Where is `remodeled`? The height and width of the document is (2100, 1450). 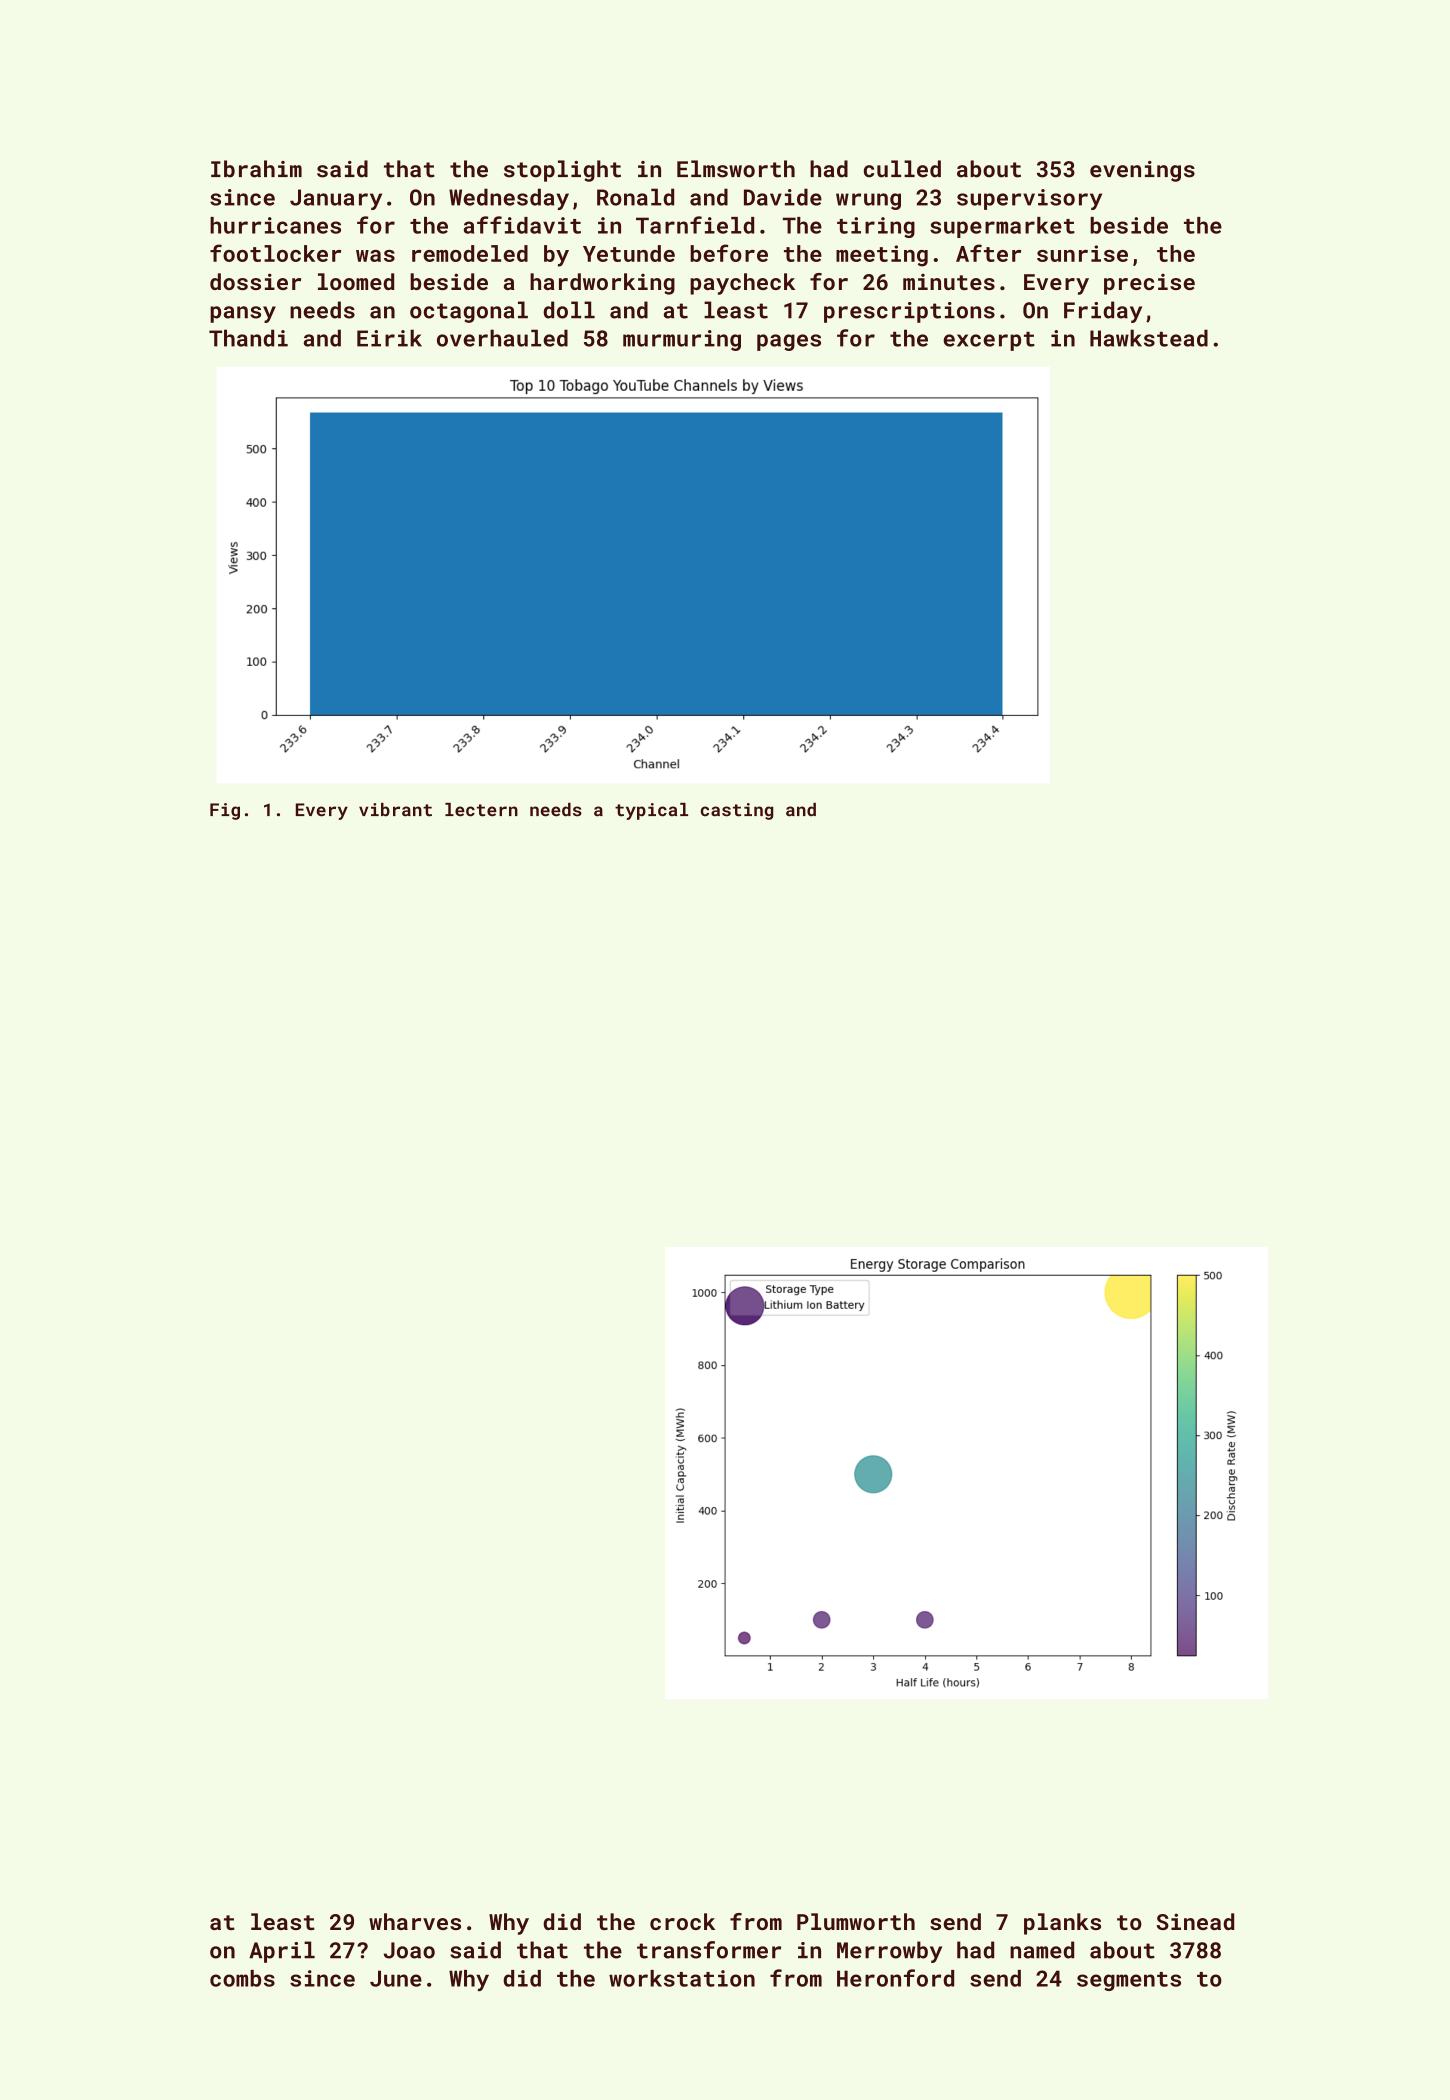
remodeled is located at coordinates (470, 253).
